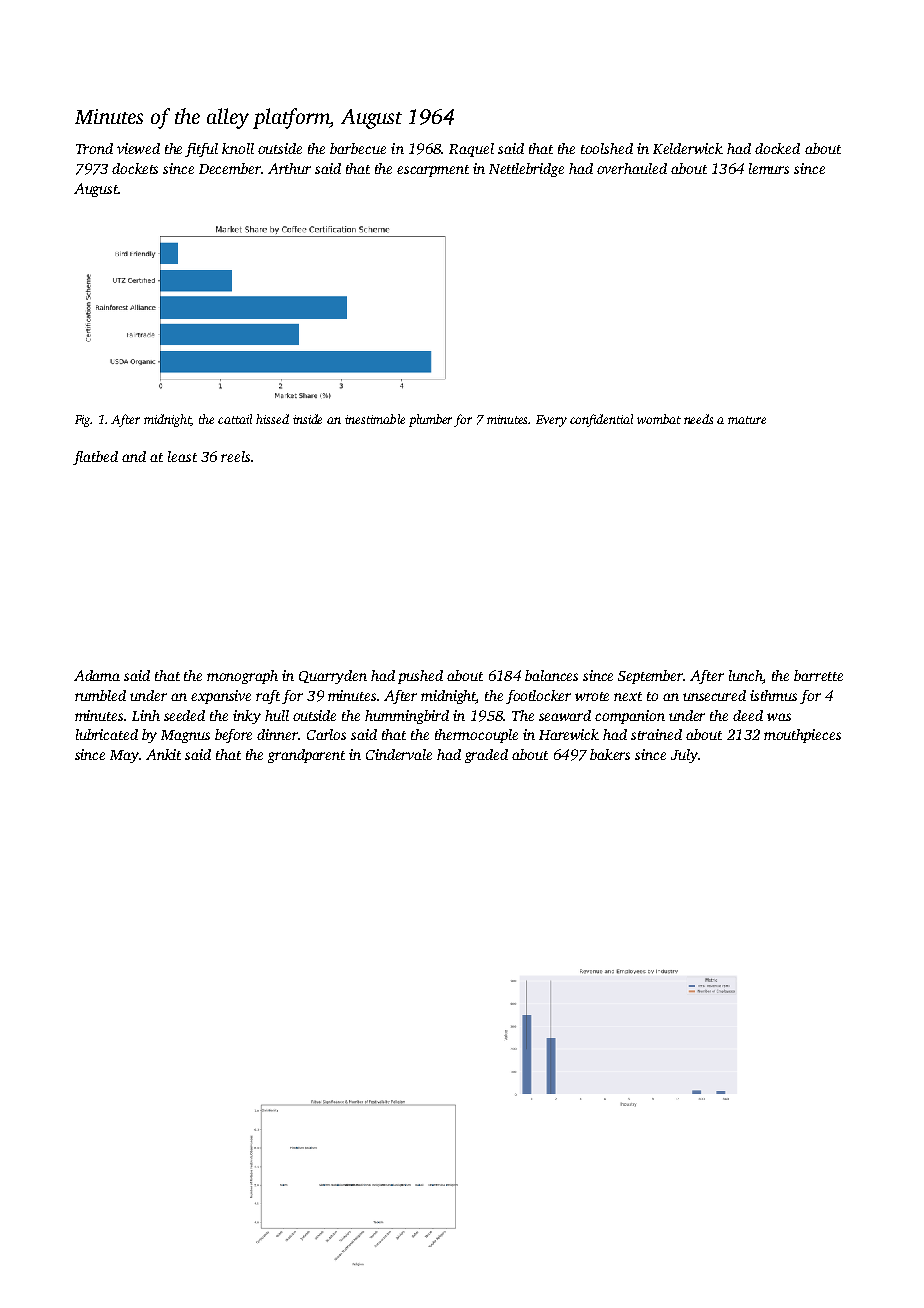 The width and height of the screenshot is (924, 1308). I want to click on escarpment, so click(433, 171).
